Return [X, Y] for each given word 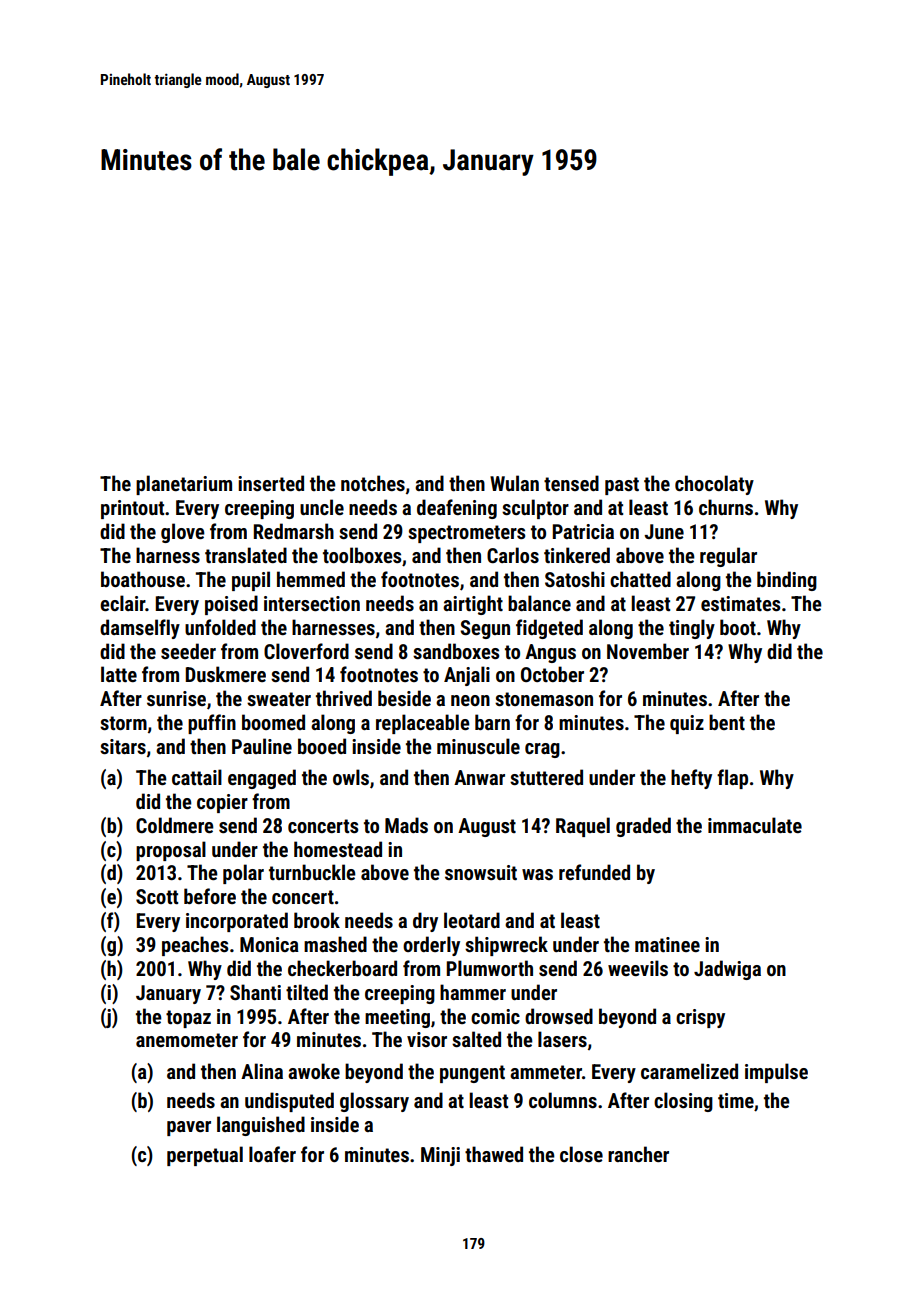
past [622, 486]
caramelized [689, 1071]
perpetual [205, 1156]
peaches [195, 946]
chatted [640, 579]
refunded [594, 872]
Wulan [514, 483]
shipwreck [506, 946]
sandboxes [456, 651]
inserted [271, 483]
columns [563, 1100]
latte [119, 674]
